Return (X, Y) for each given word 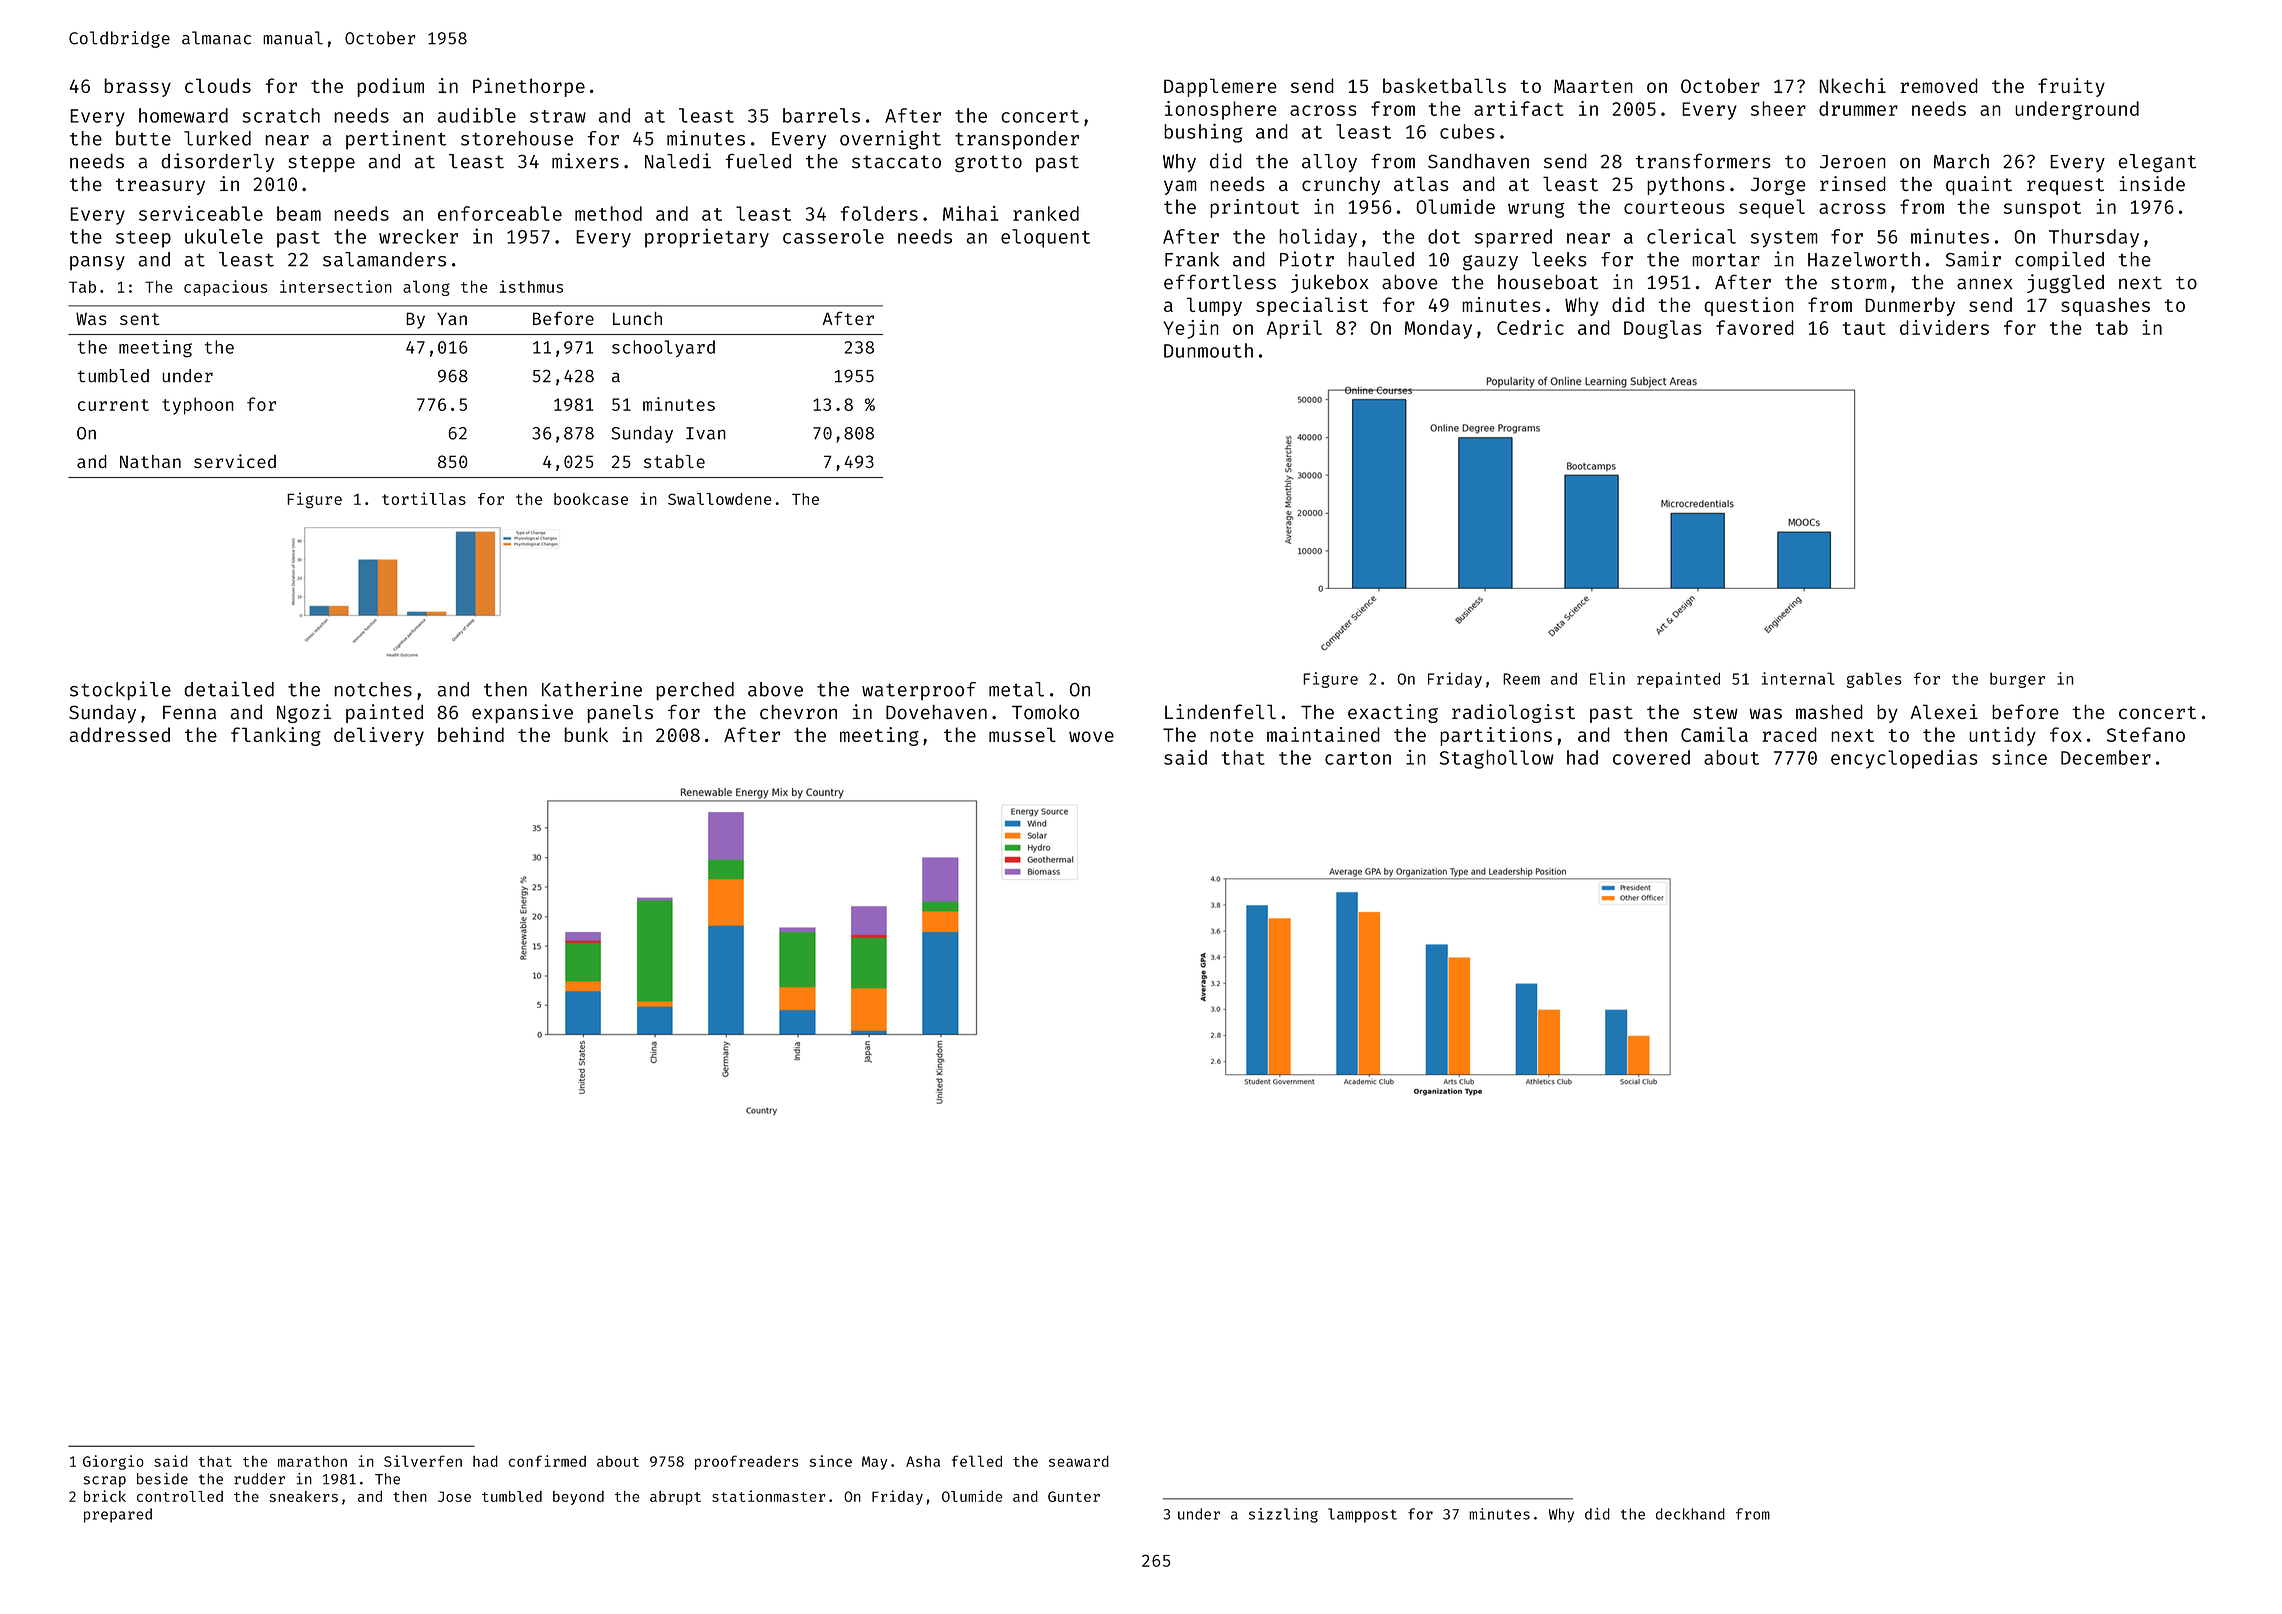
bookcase (591, 499)
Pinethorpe (529, 87)
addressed (119, 734)
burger (2017, 680)
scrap (105, 1481)
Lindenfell (1220, 711)
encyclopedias (1904, 759)
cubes (1467, 131)
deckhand (1690, 1514)
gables (1874, 680)
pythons (1686, 186)
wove (1091, 736)
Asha (923, 1461)
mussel (1022, 734)
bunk (586, 734)
